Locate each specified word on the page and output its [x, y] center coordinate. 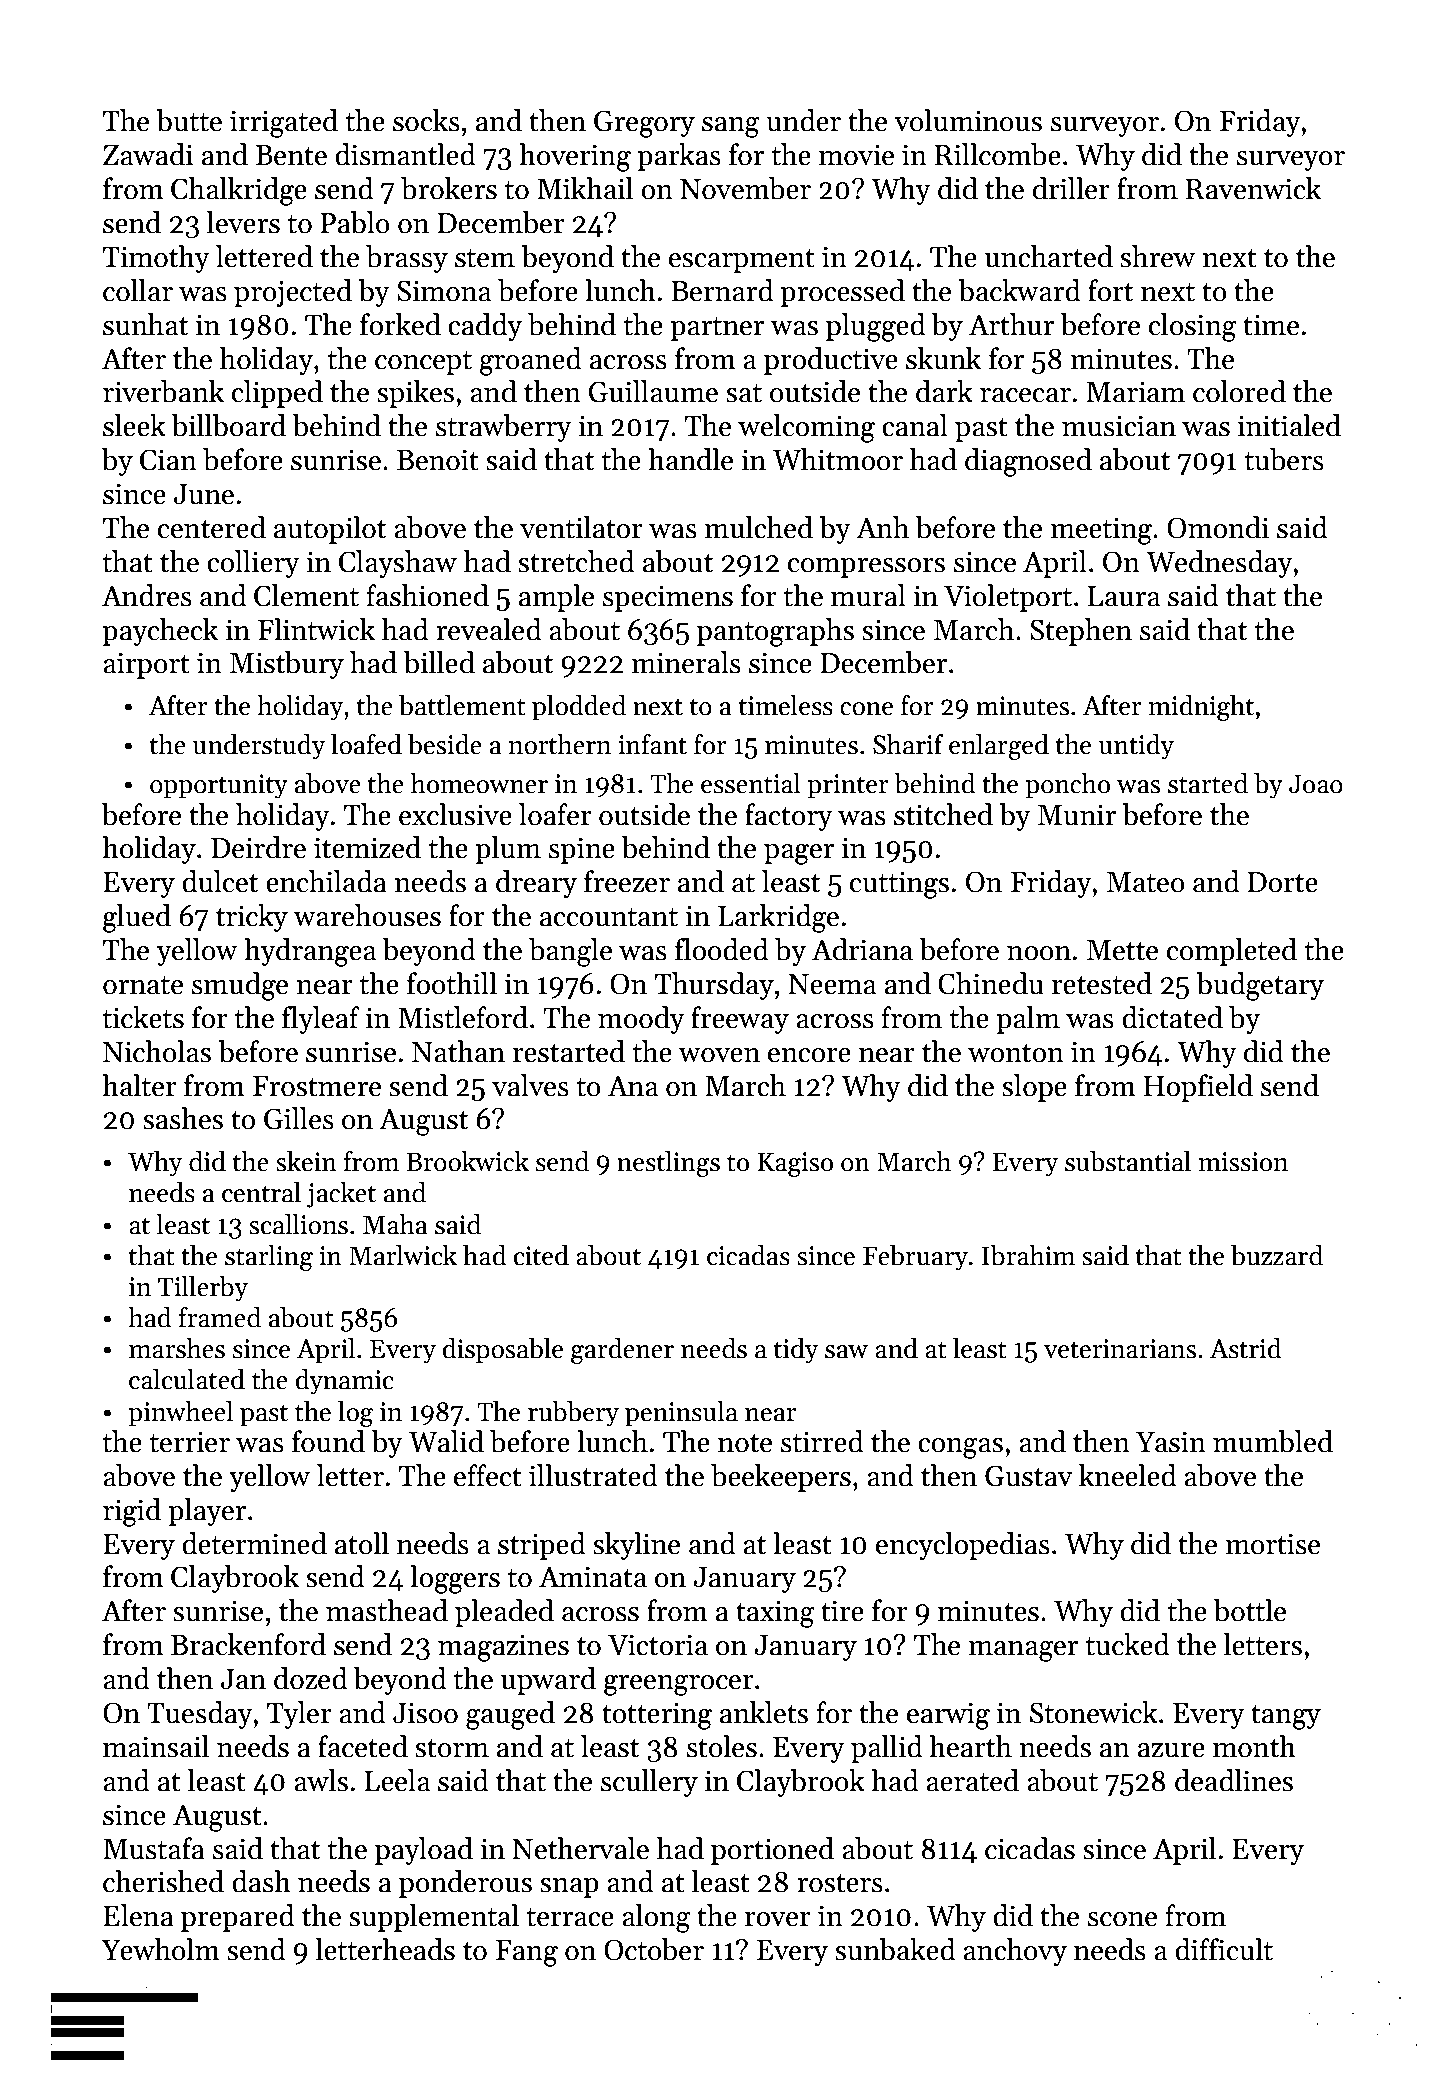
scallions [298, 1224]
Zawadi [148, 154]
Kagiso [795, 1164]
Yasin [1171, 1442]
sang [731, 127]
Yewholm [160, 1949]
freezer [627, 881]
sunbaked [895, 1949]
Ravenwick [1253, 188]
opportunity [219, 786]
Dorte [1282, 882]
